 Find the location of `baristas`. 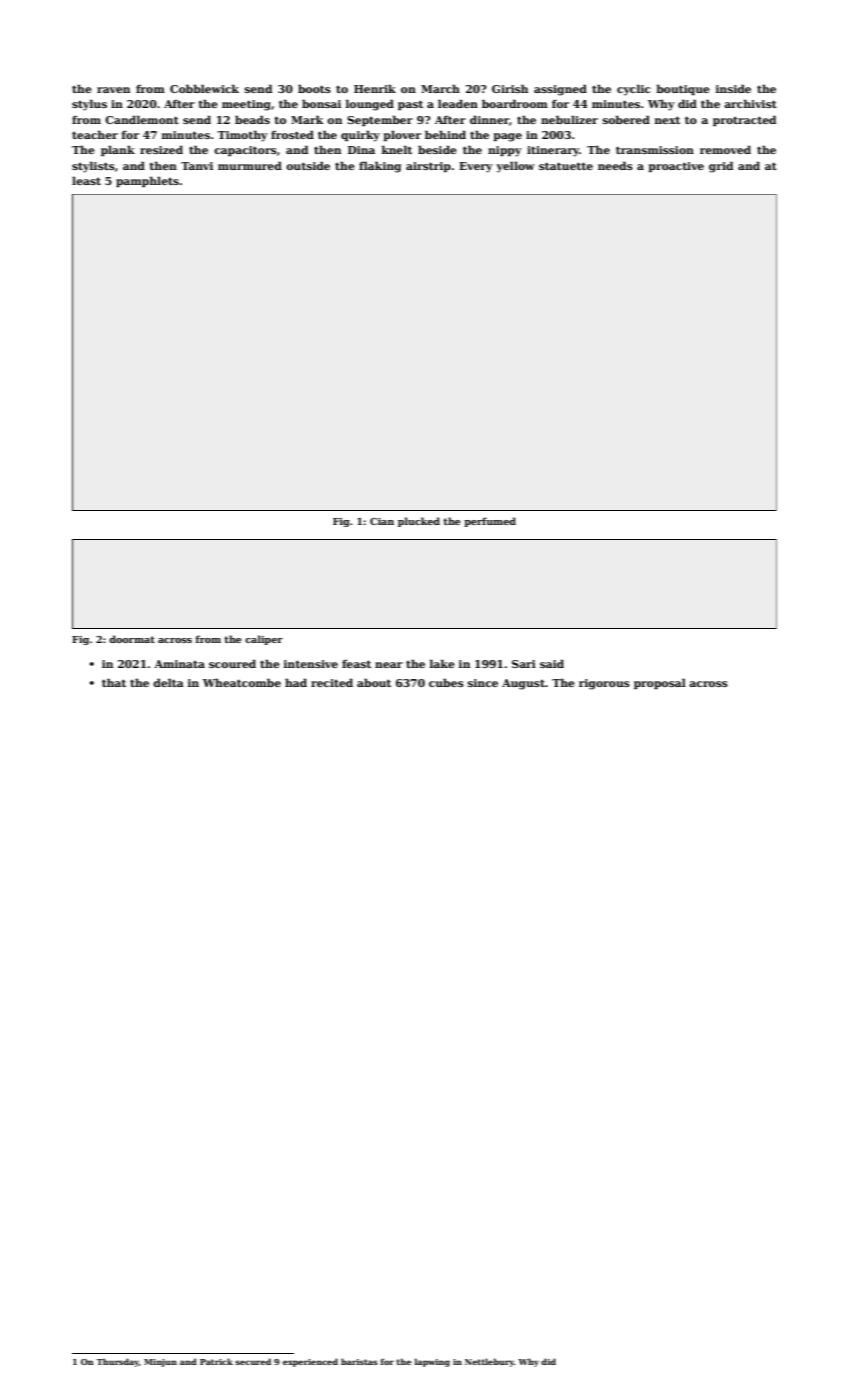

baristas is located at coordinates (359, 1361).
